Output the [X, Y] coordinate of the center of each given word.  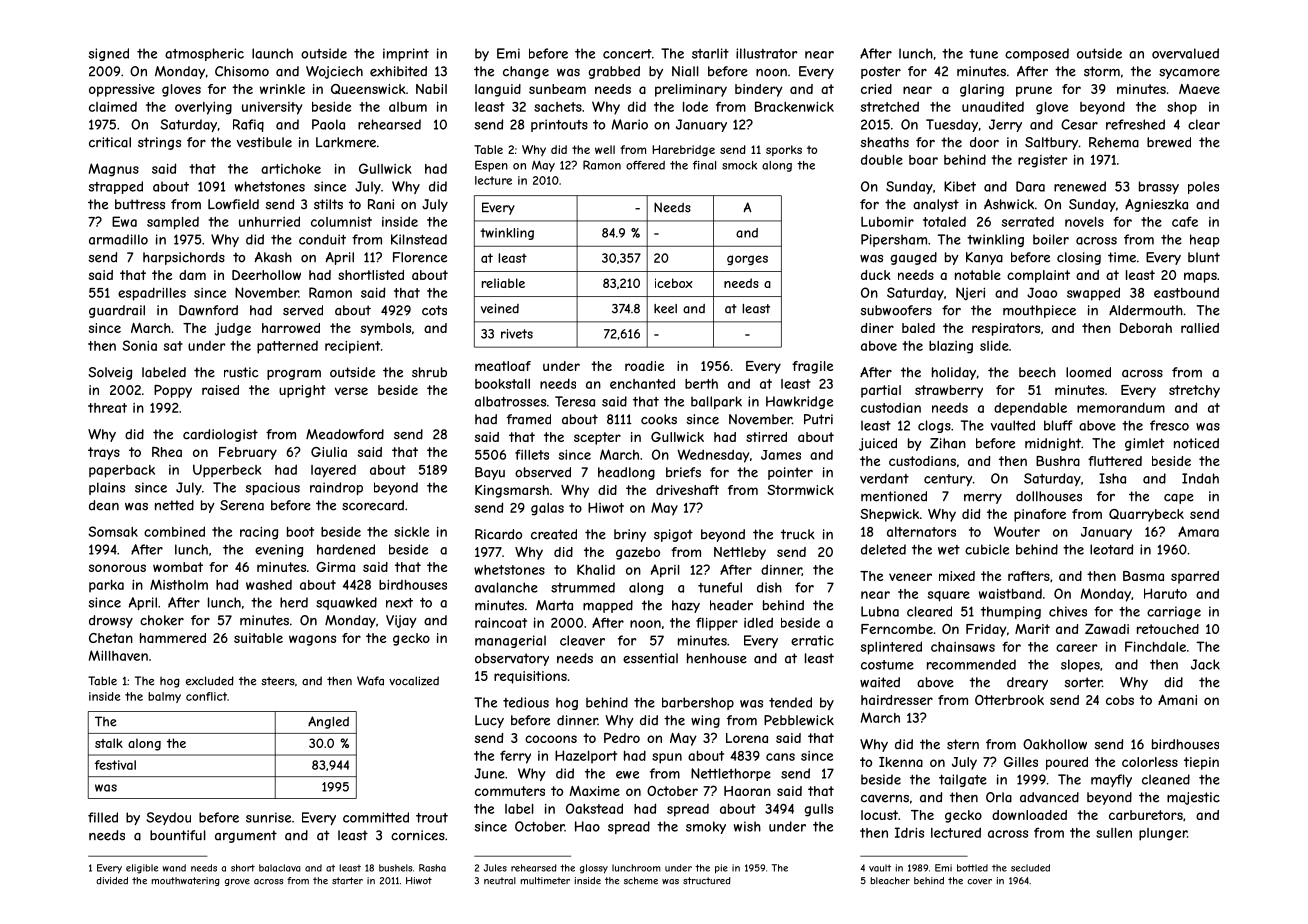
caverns [885, 799]
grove [237, 882]
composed [1037, 54]
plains [107, 488]
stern [963, 744]
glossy [594, 869]
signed [108, 54]
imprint [406, 54]
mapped [608, 606]
